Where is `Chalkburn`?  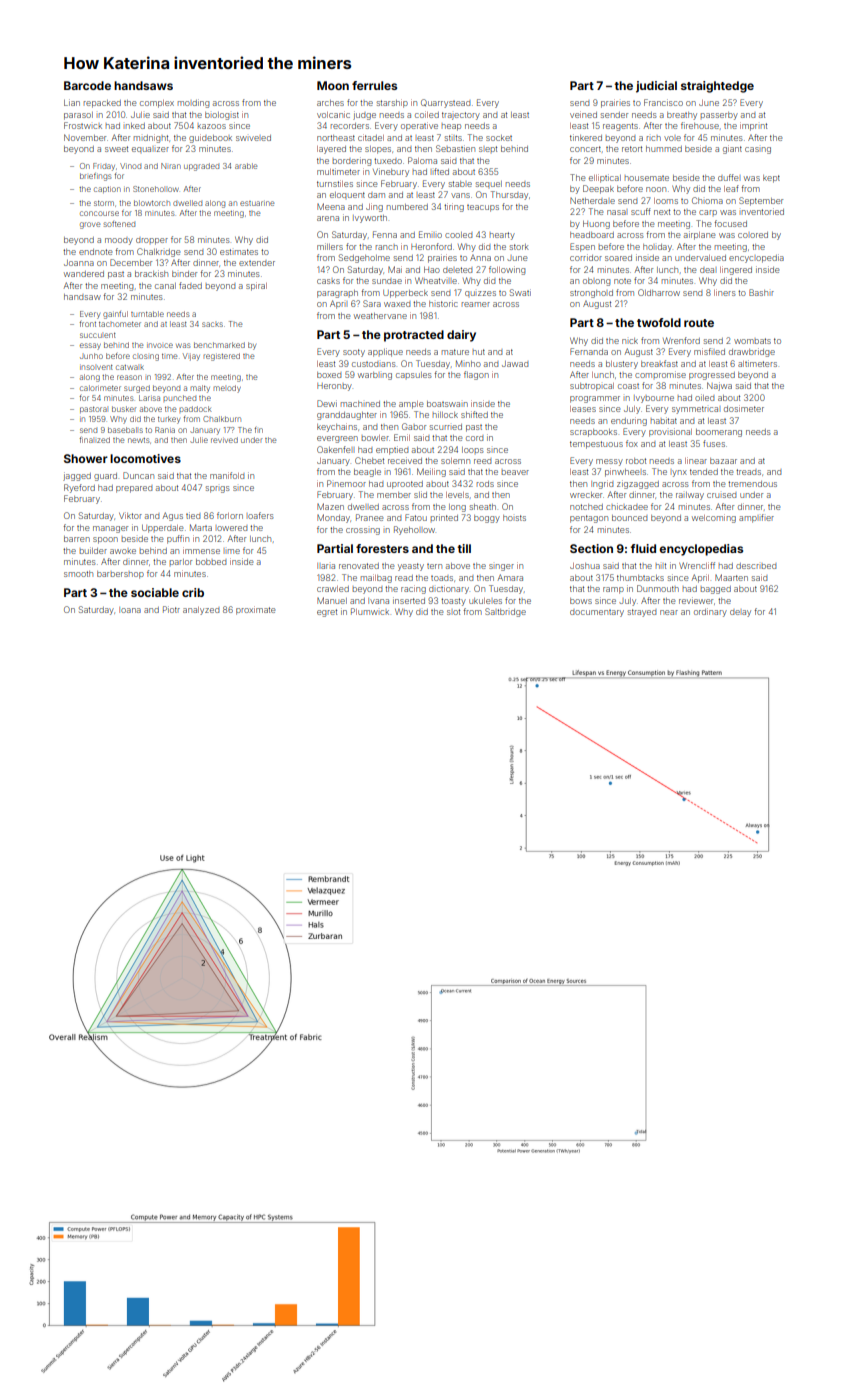 Chalkburn is located at coordinates (222, 419).
